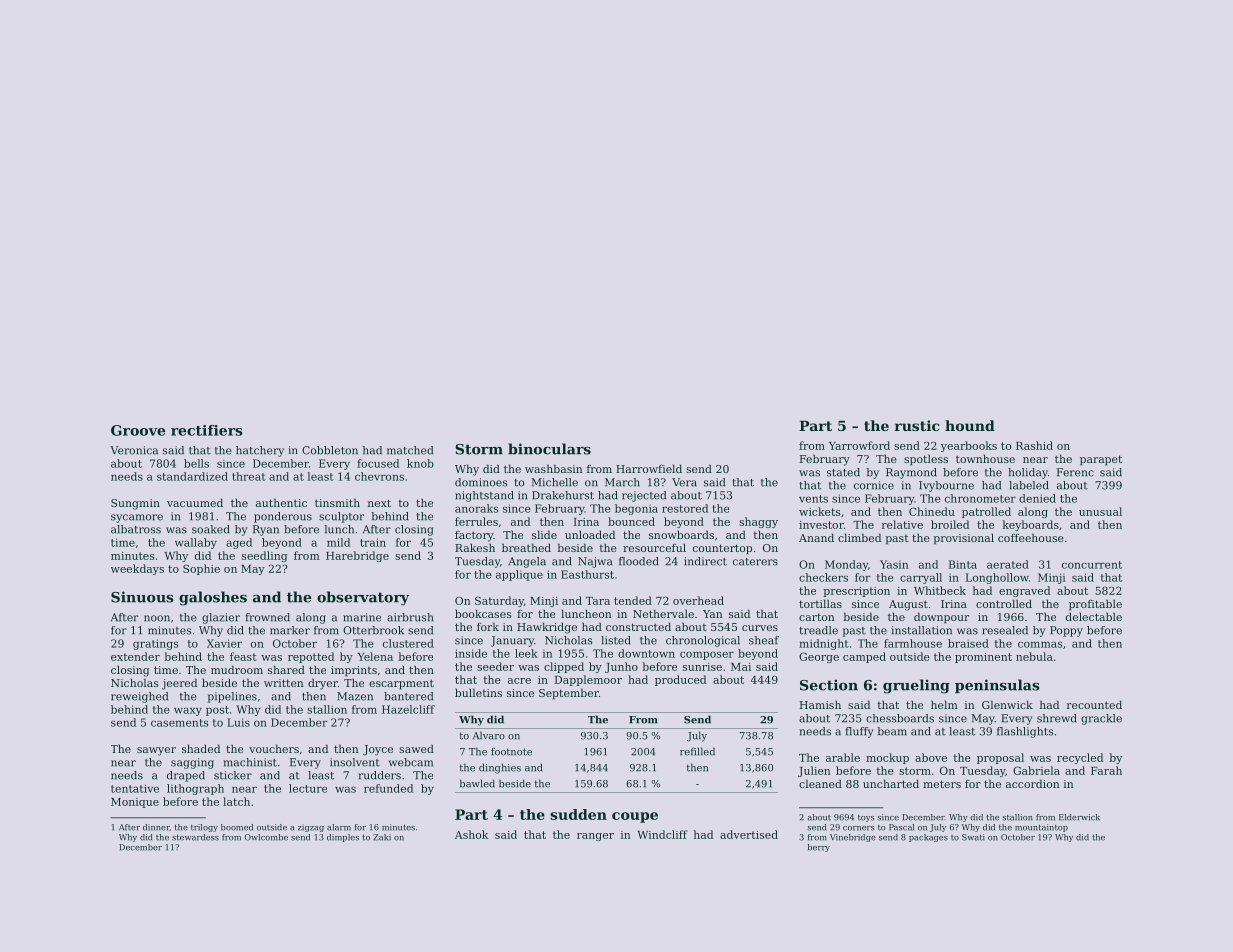 Image resolution: width=1233 pixels, height=952 pixels. I want to click on rectifiers, so click(207, 430).
